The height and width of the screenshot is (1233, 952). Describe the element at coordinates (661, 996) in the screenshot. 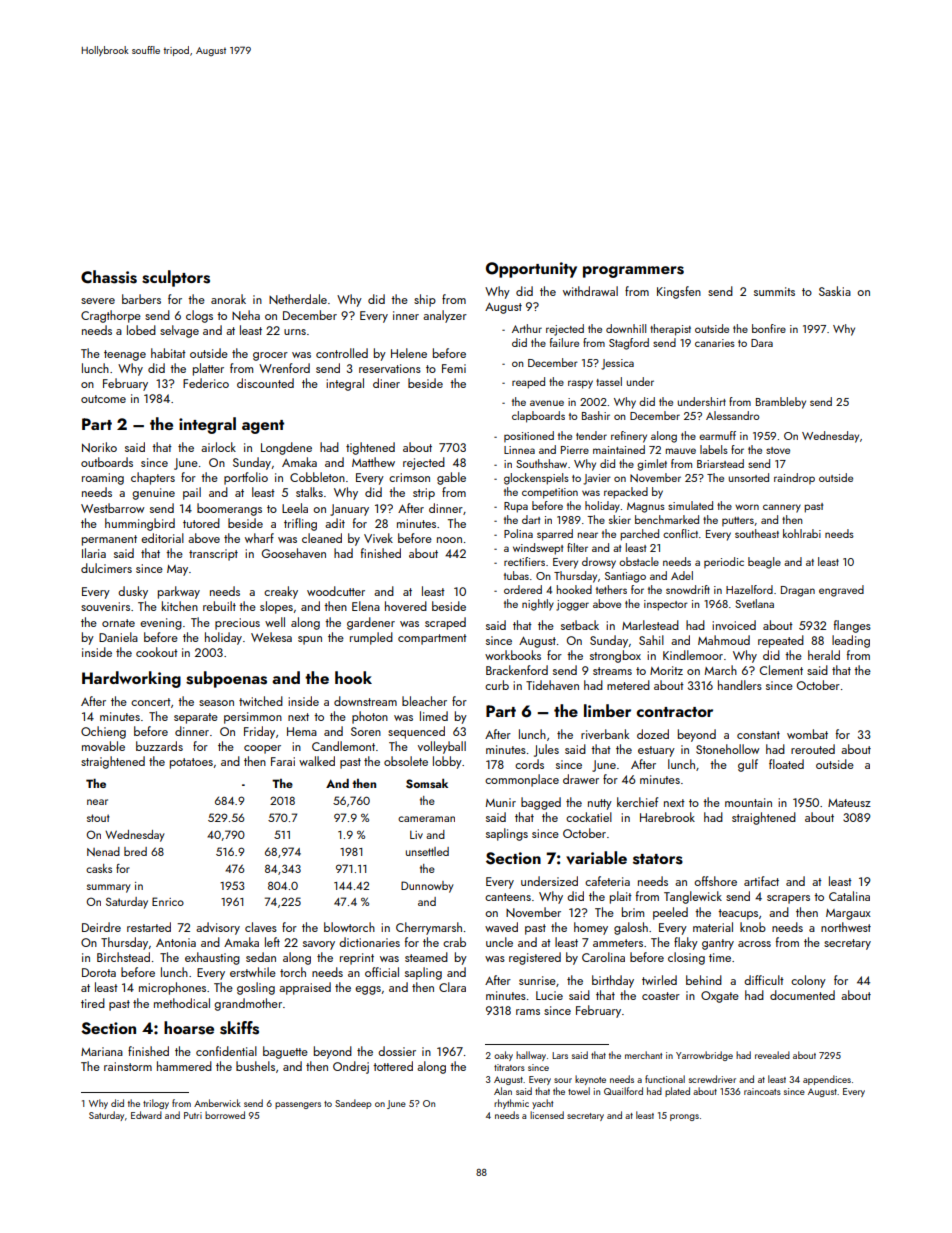

I see `coaster` at that location.
